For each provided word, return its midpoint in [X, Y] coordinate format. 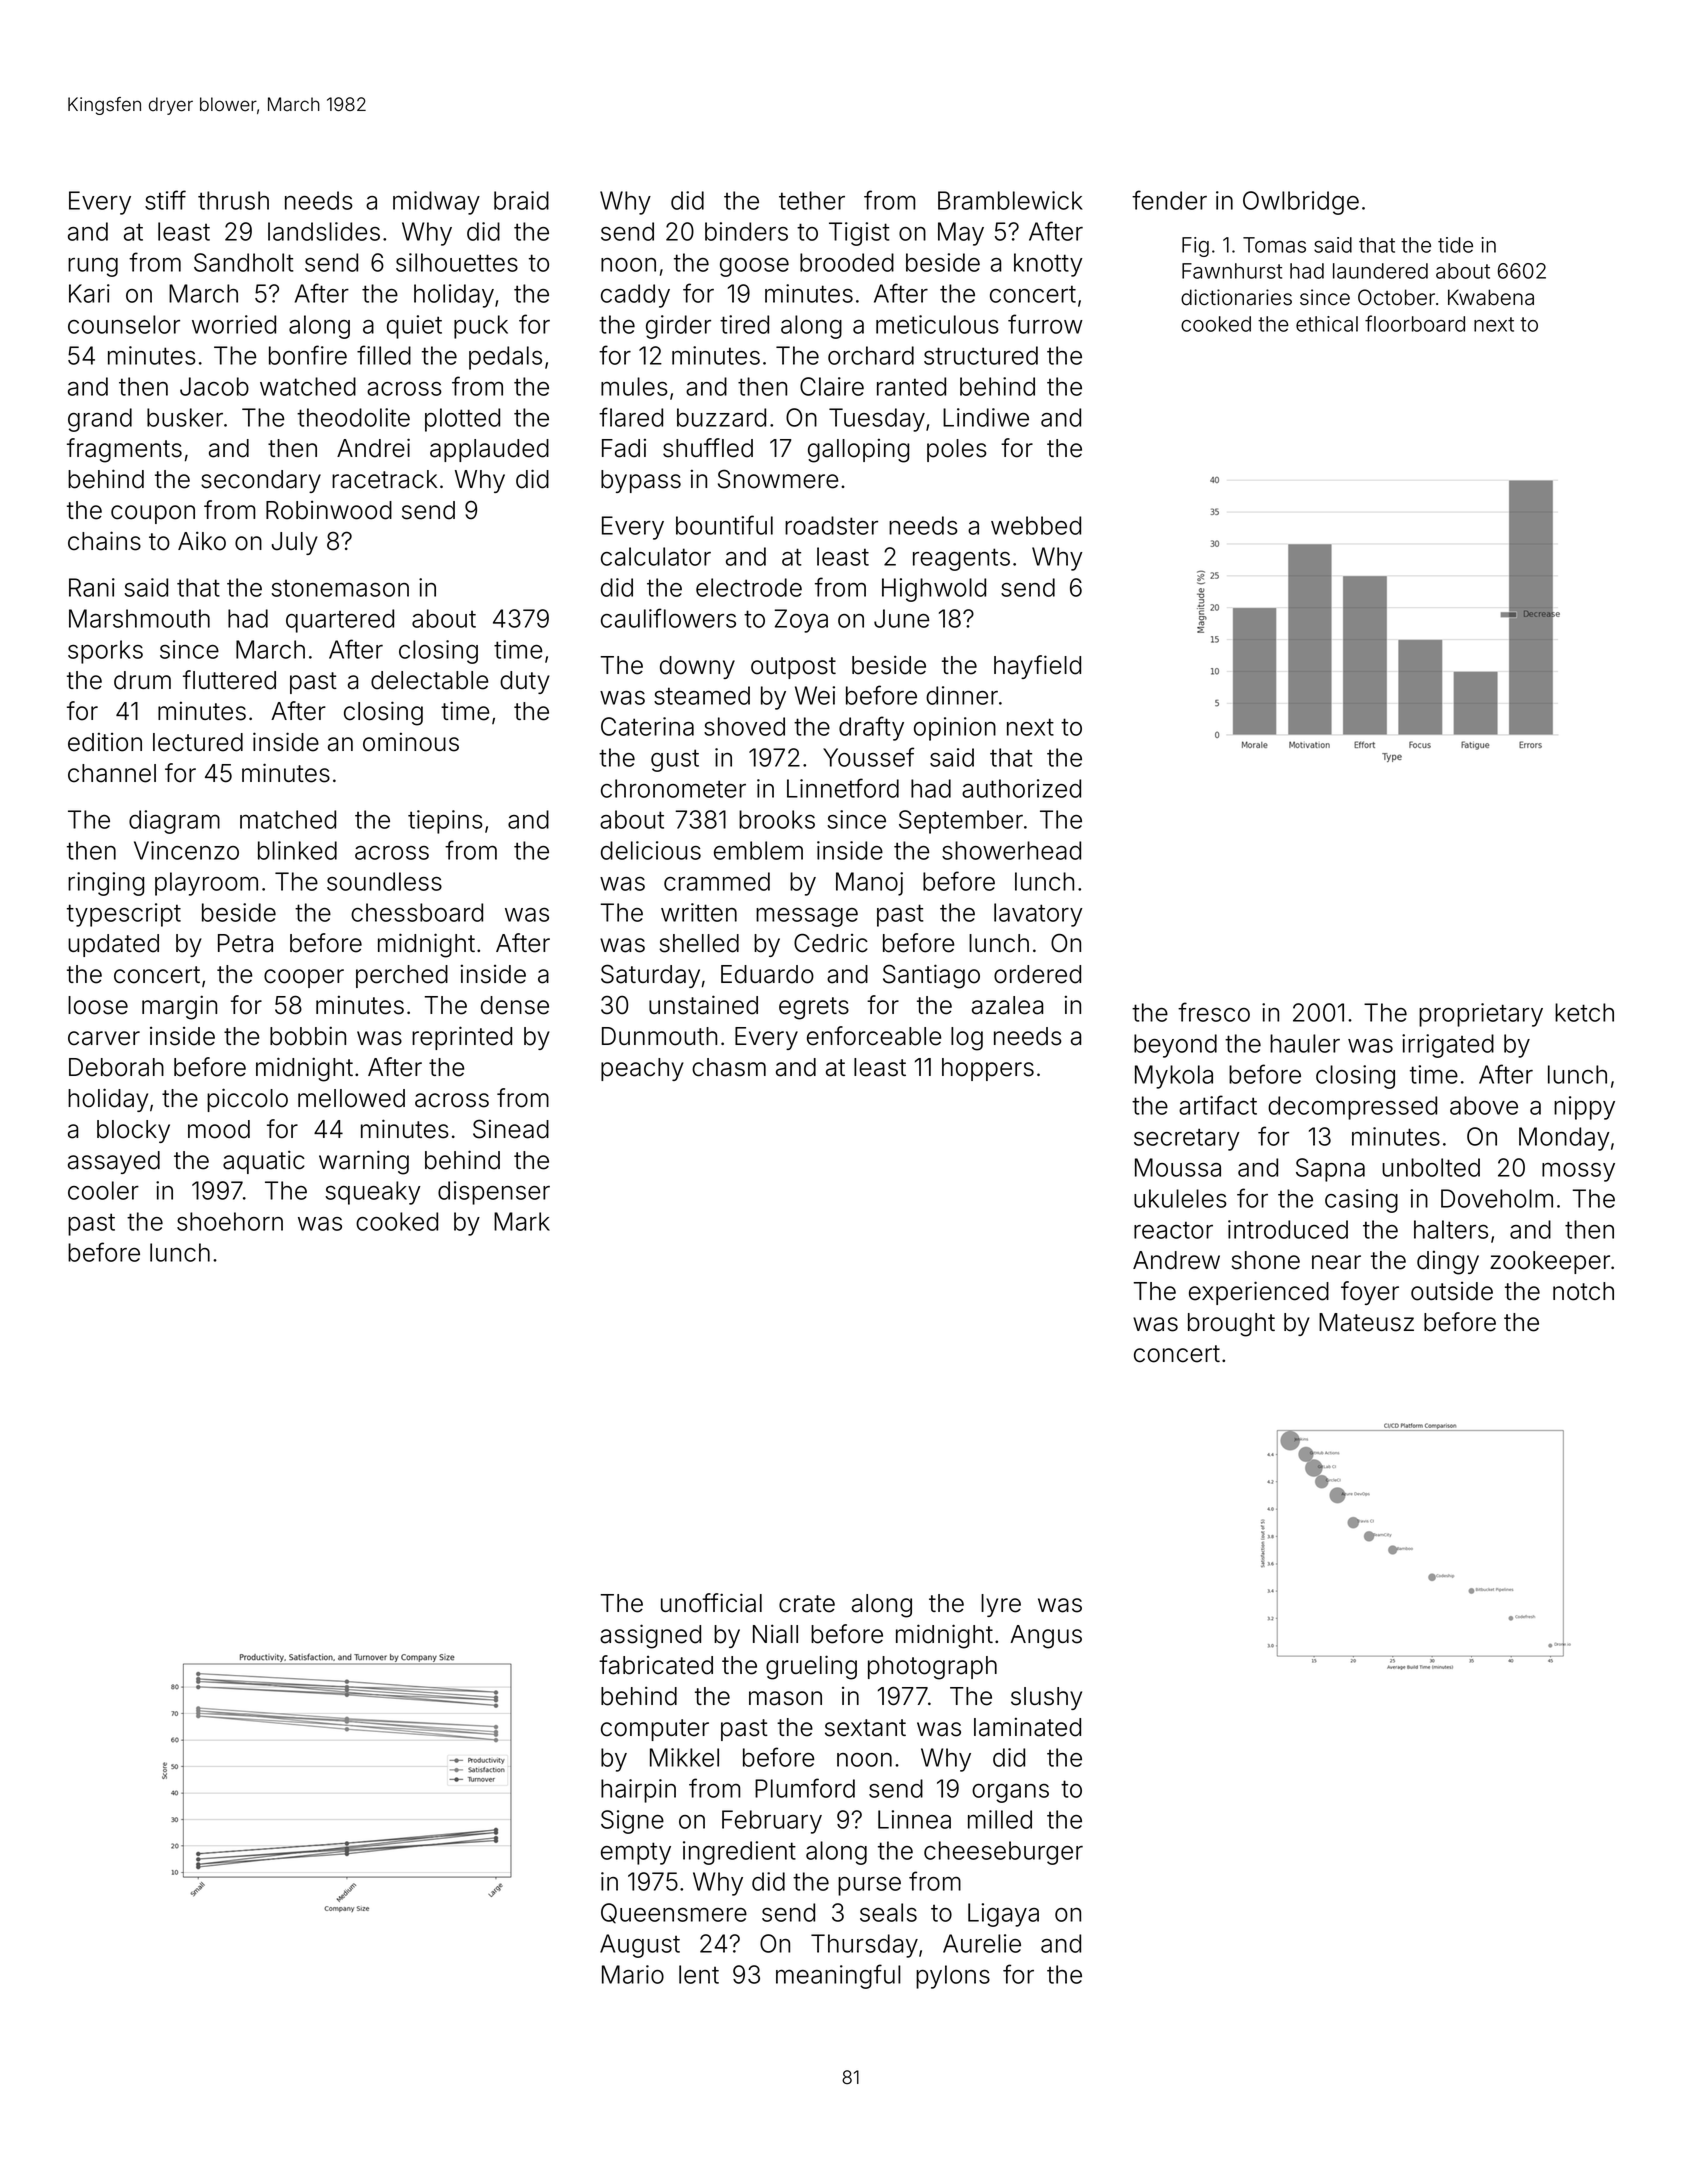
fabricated [656, 1665]
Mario [633, 1974]
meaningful [838, 1976]
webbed [1036, 525]
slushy [1046, 1698]
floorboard [1415, 323]
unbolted [1431, 1167]
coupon [153, 514]
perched [402, 976]
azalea [1007, 1005]
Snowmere [778, 479]
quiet [414, 327]
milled [1000, 1819]
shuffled [708, 448]
